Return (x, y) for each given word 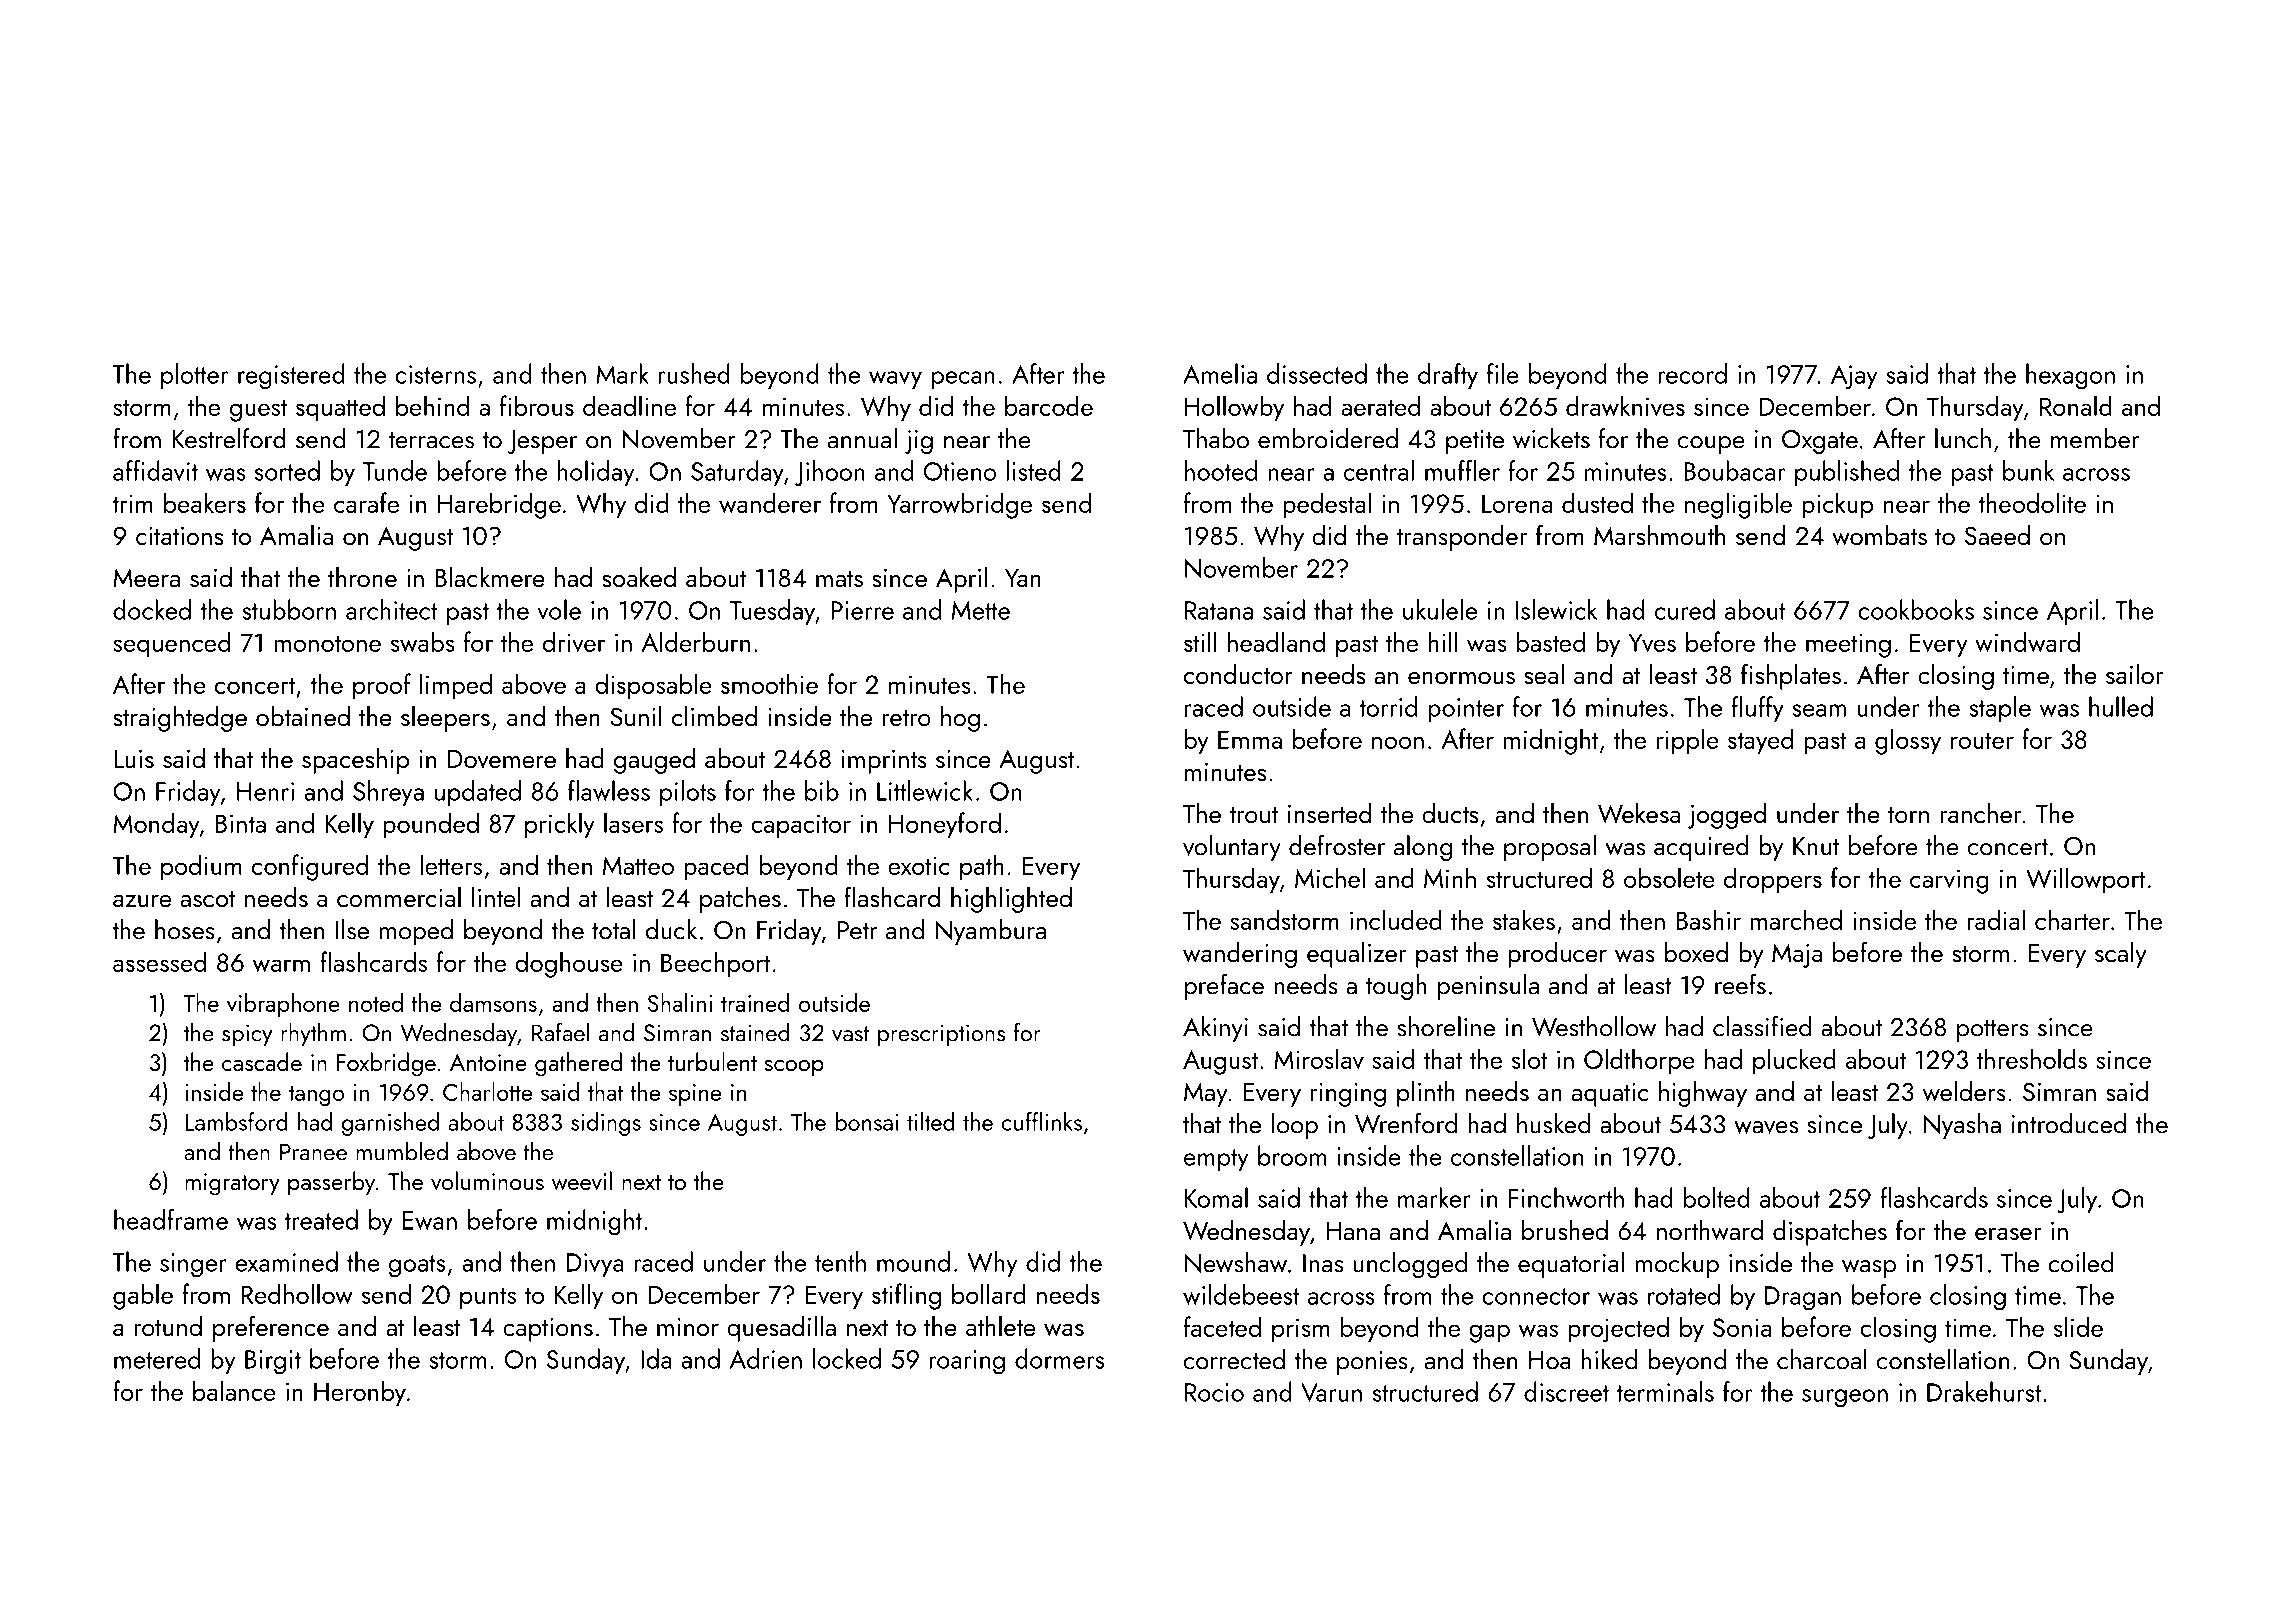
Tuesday (772, 612)
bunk (2028, 470)
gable (143, 1296)
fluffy (1758, 709)
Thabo (1216, 438)
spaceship (355, 761)
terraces (431, 440)
